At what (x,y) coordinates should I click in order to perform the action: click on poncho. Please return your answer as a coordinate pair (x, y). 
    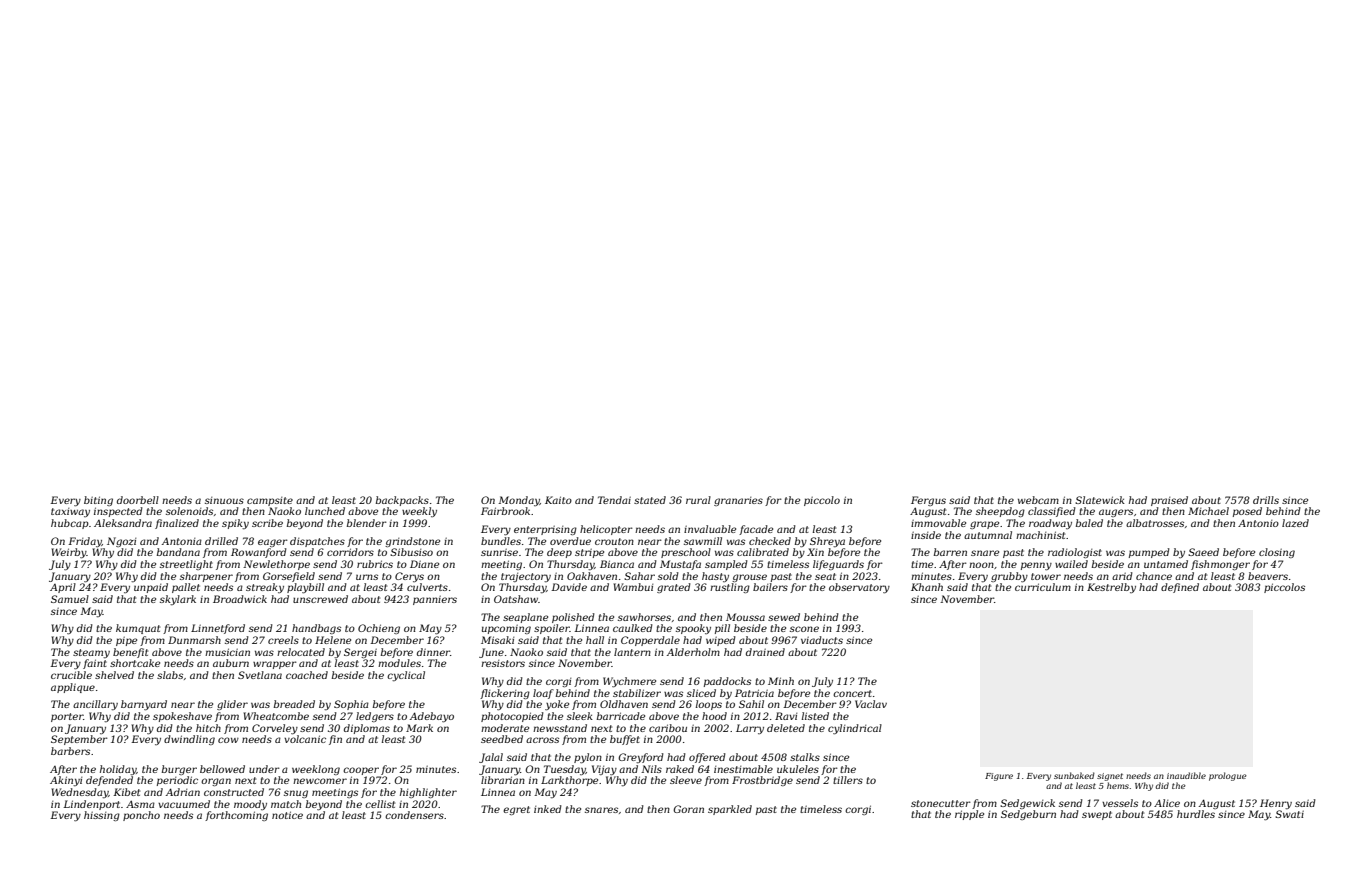
    Looking at the image, I should click on (141, 816).
